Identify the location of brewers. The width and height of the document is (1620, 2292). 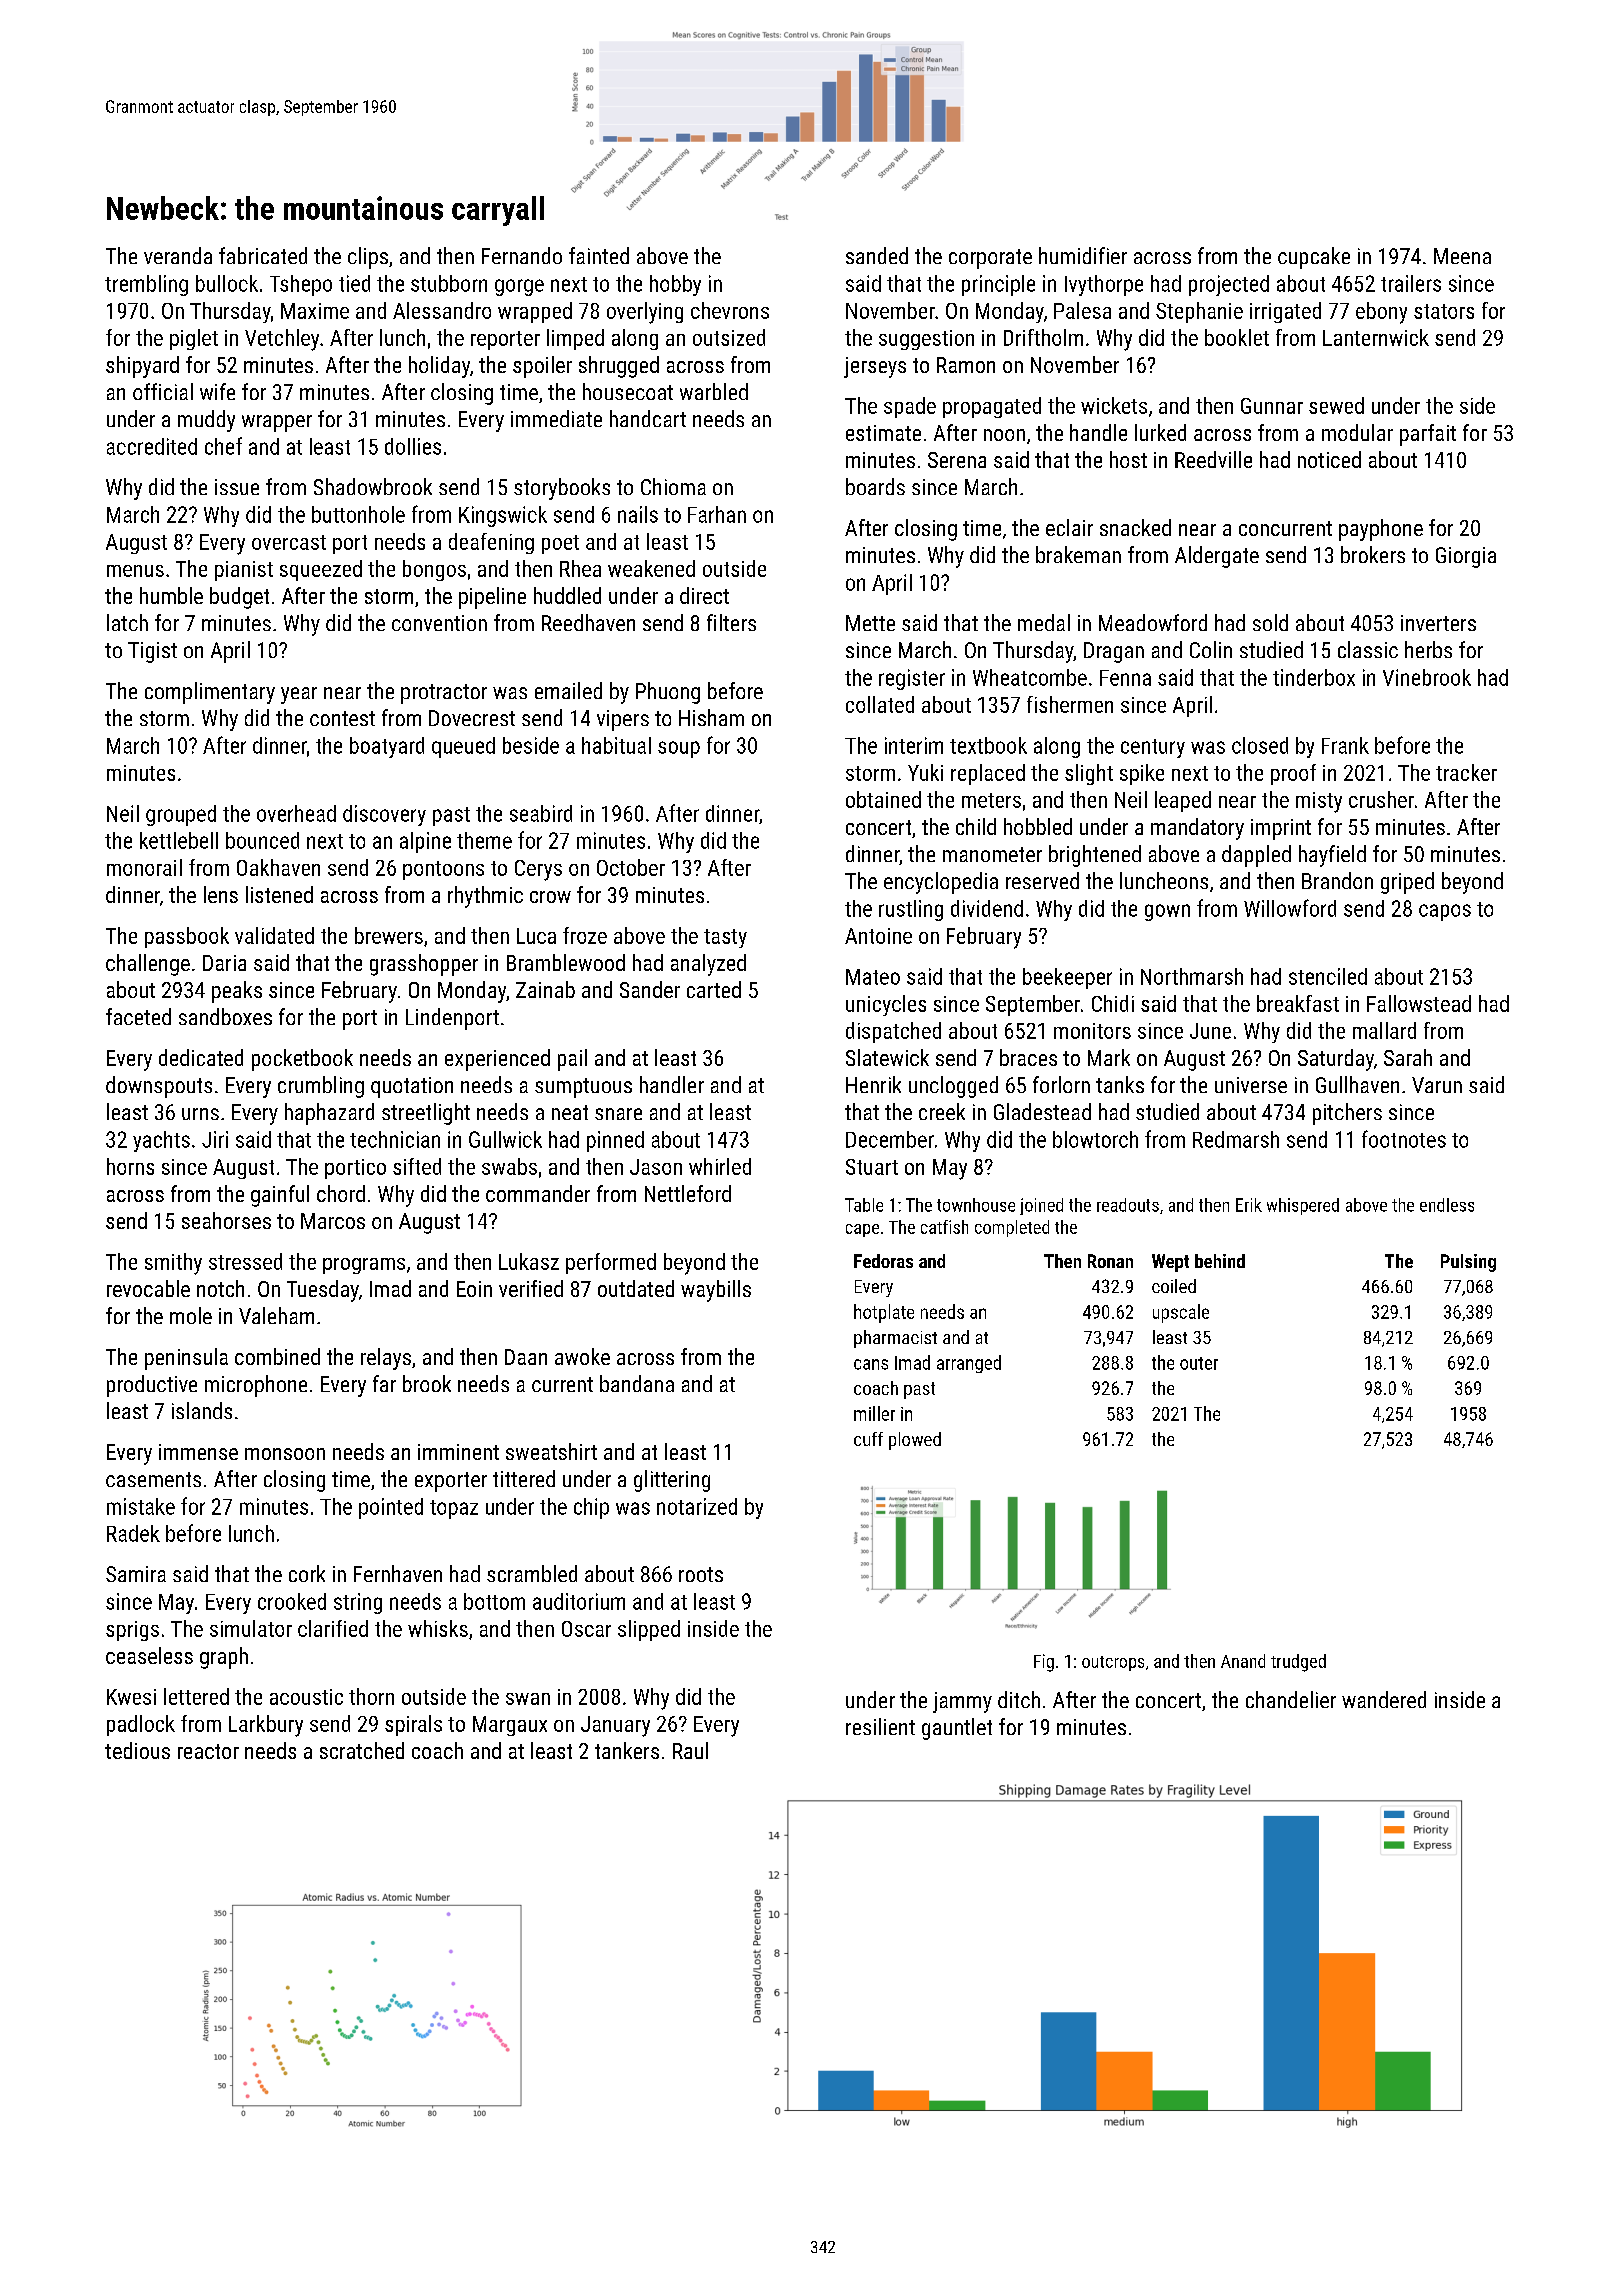
(389, 935).
